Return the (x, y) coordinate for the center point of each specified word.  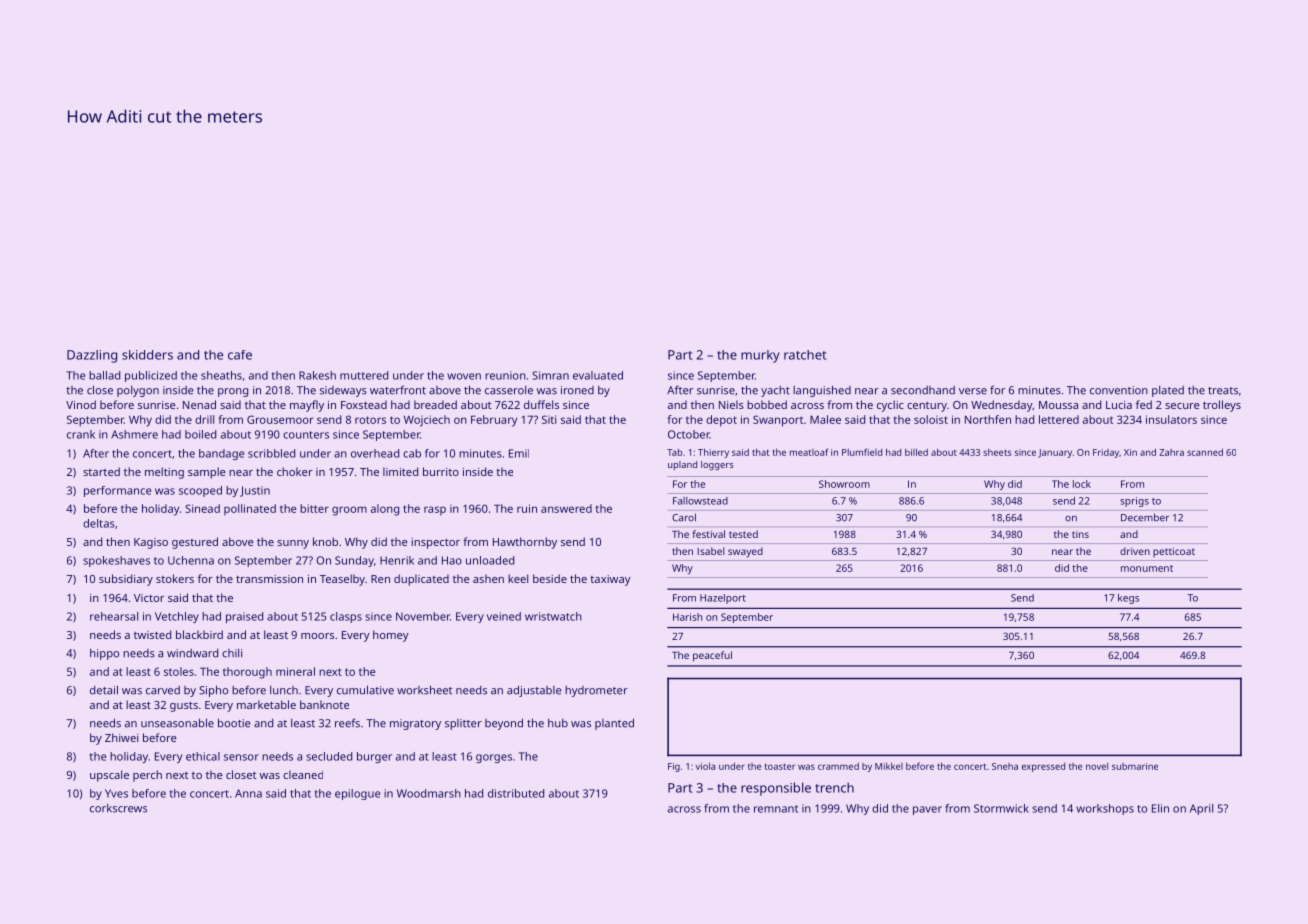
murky (760, 356)
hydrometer (596, 691)
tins (1080, 534)
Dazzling (92, 356)
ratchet (805, 355)
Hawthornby (525, 543)
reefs (347, 723)
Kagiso (151, 543)
